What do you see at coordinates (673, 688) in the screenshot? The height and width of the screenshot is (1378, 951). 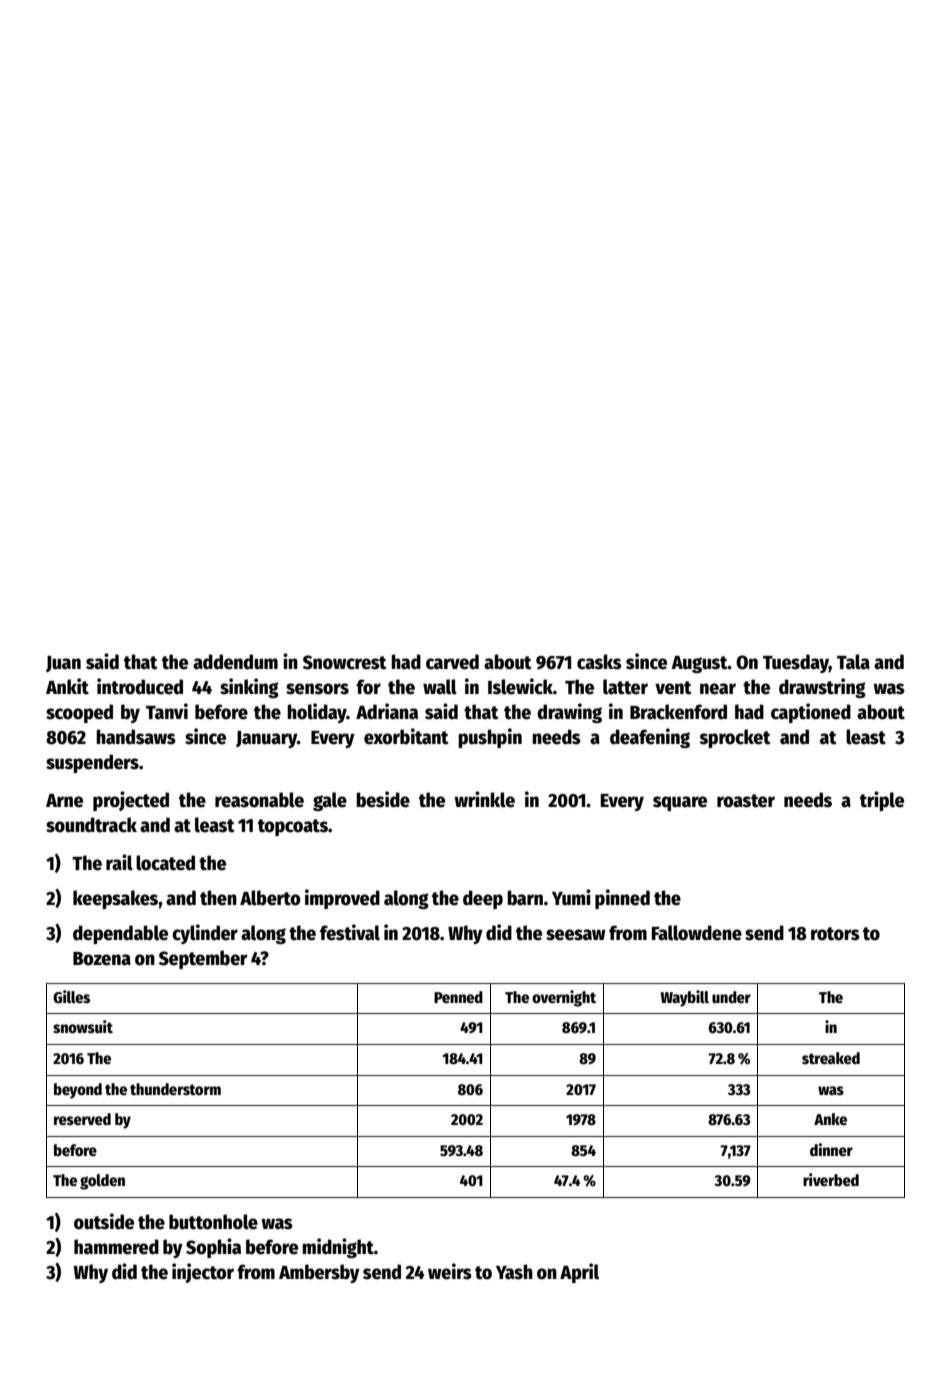 I see `vent` at bounding box center [673, 688].
